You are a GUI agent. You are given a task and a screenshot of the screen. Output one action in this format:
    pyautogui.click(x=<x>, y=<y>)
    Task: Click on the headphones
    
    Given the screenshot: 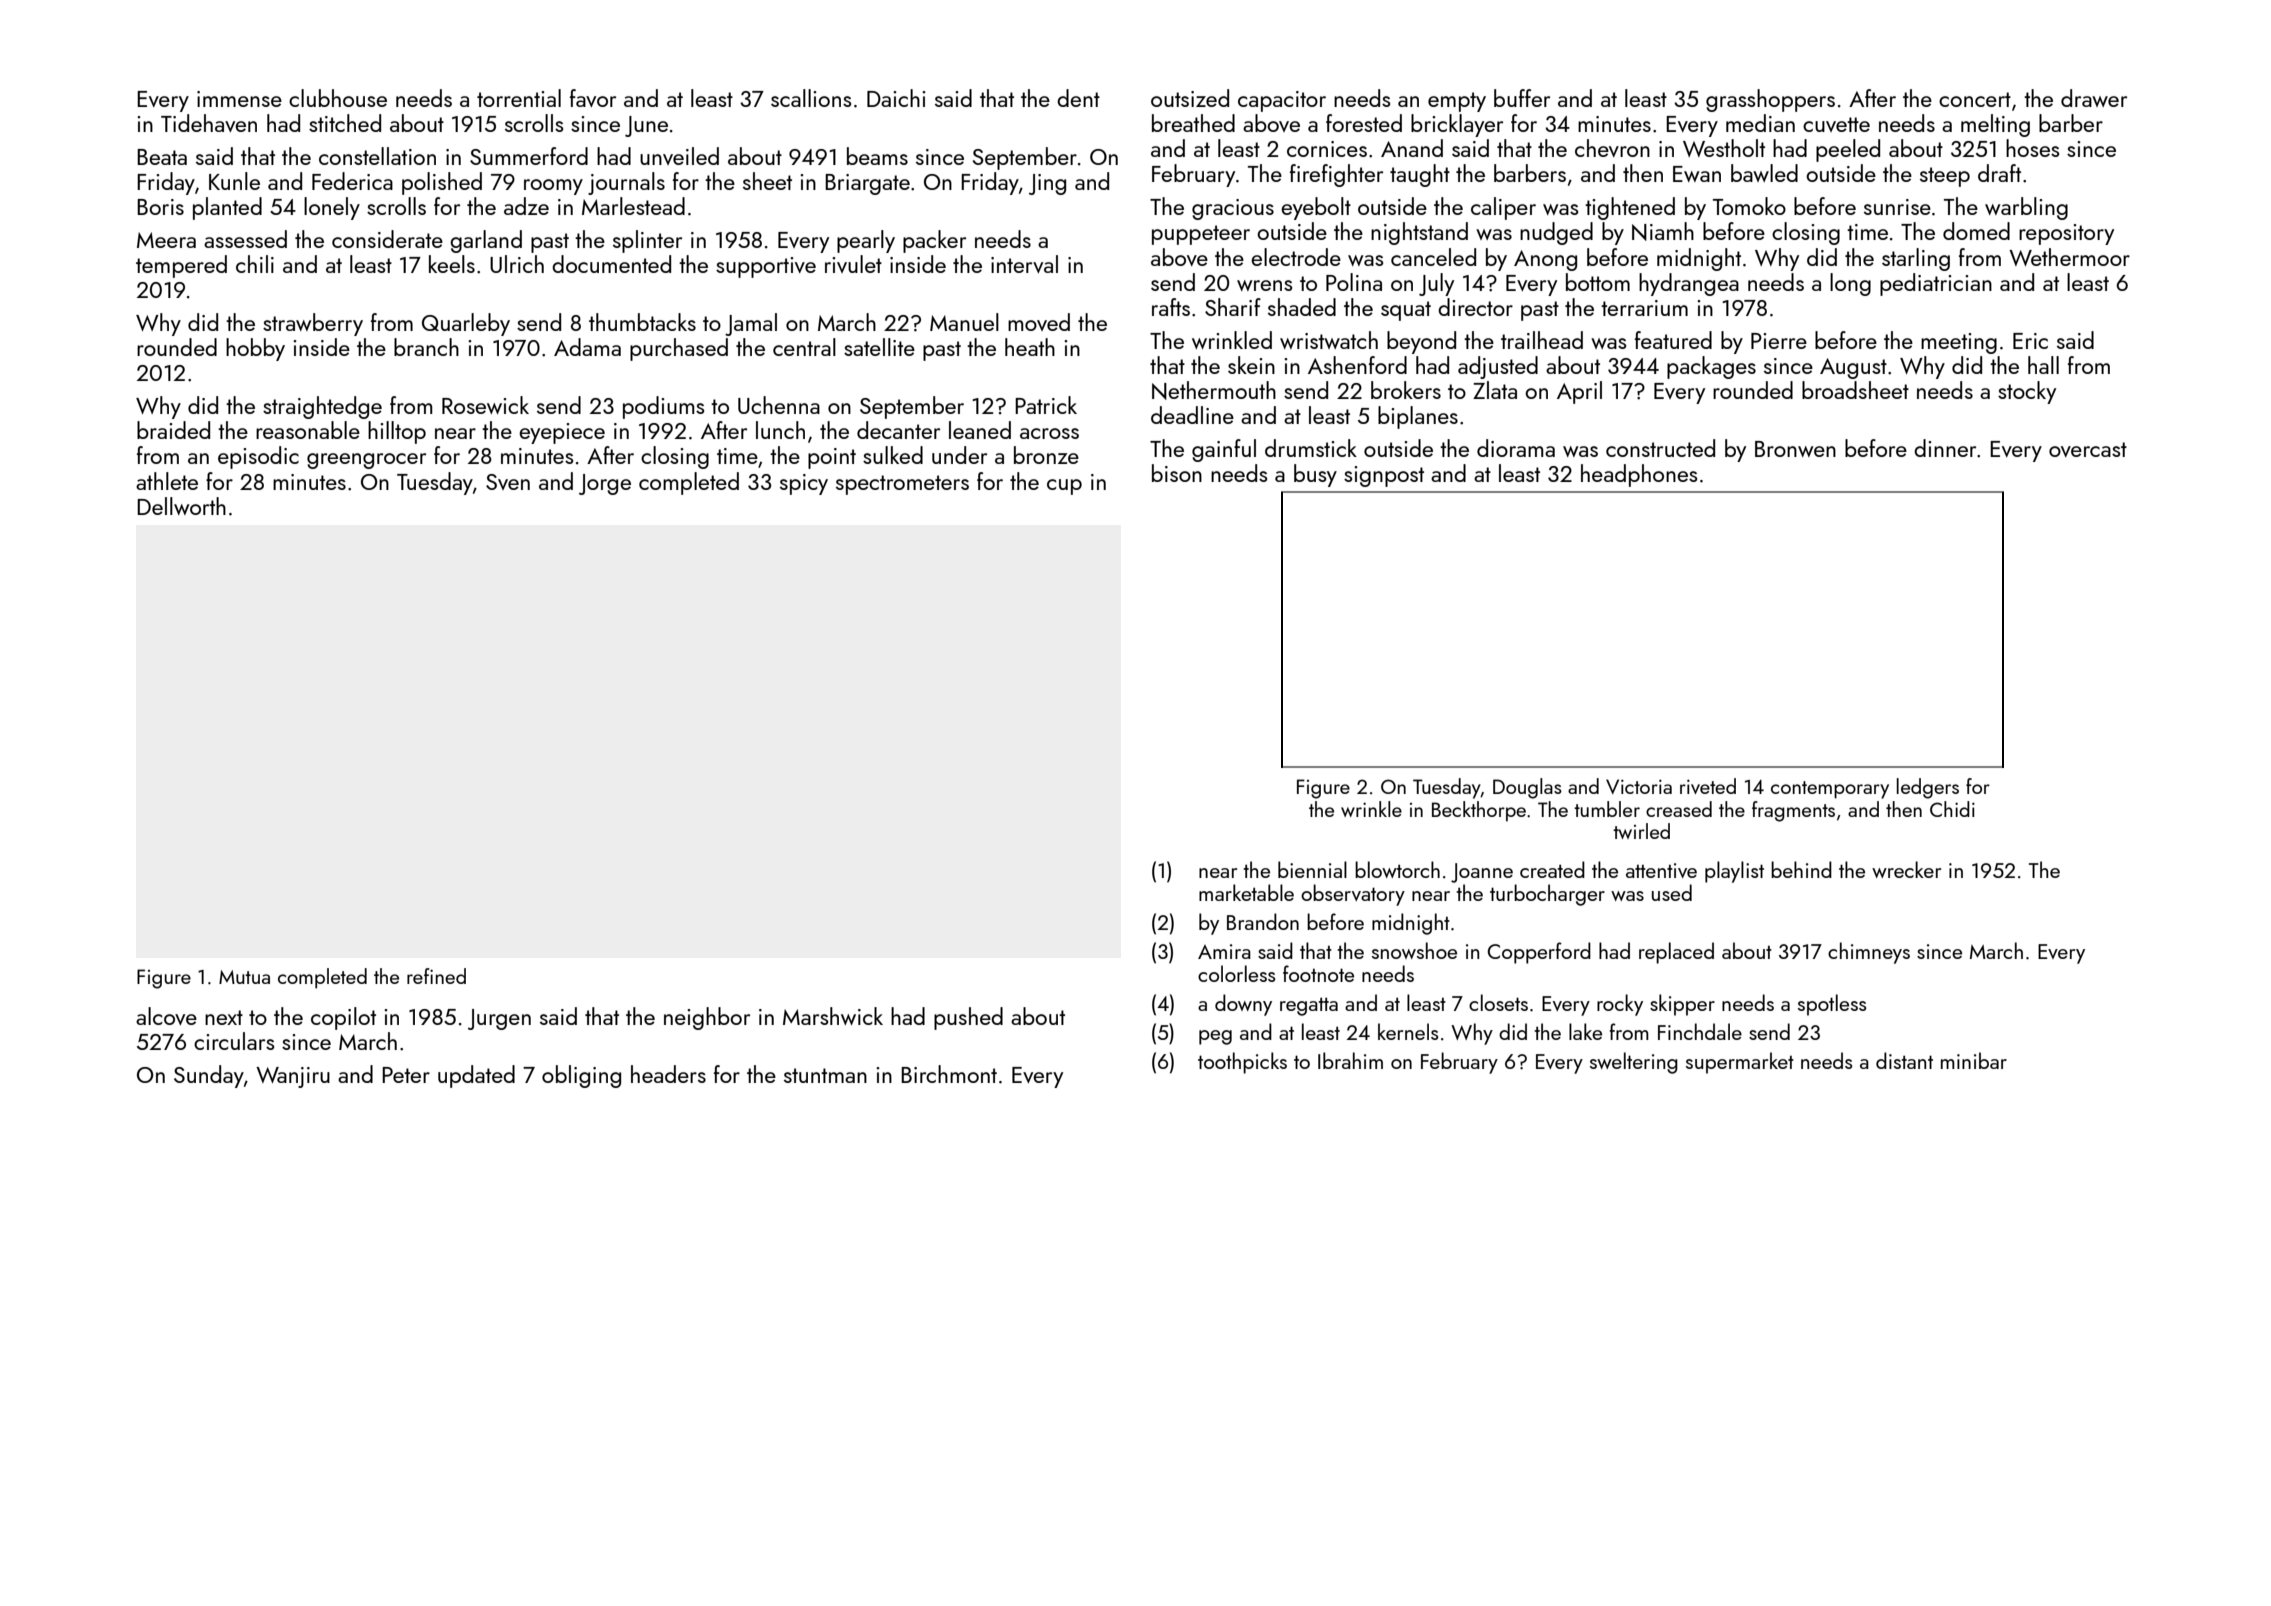 What is the action you would take?
    pyautogui.click(x=1639, y=475)
